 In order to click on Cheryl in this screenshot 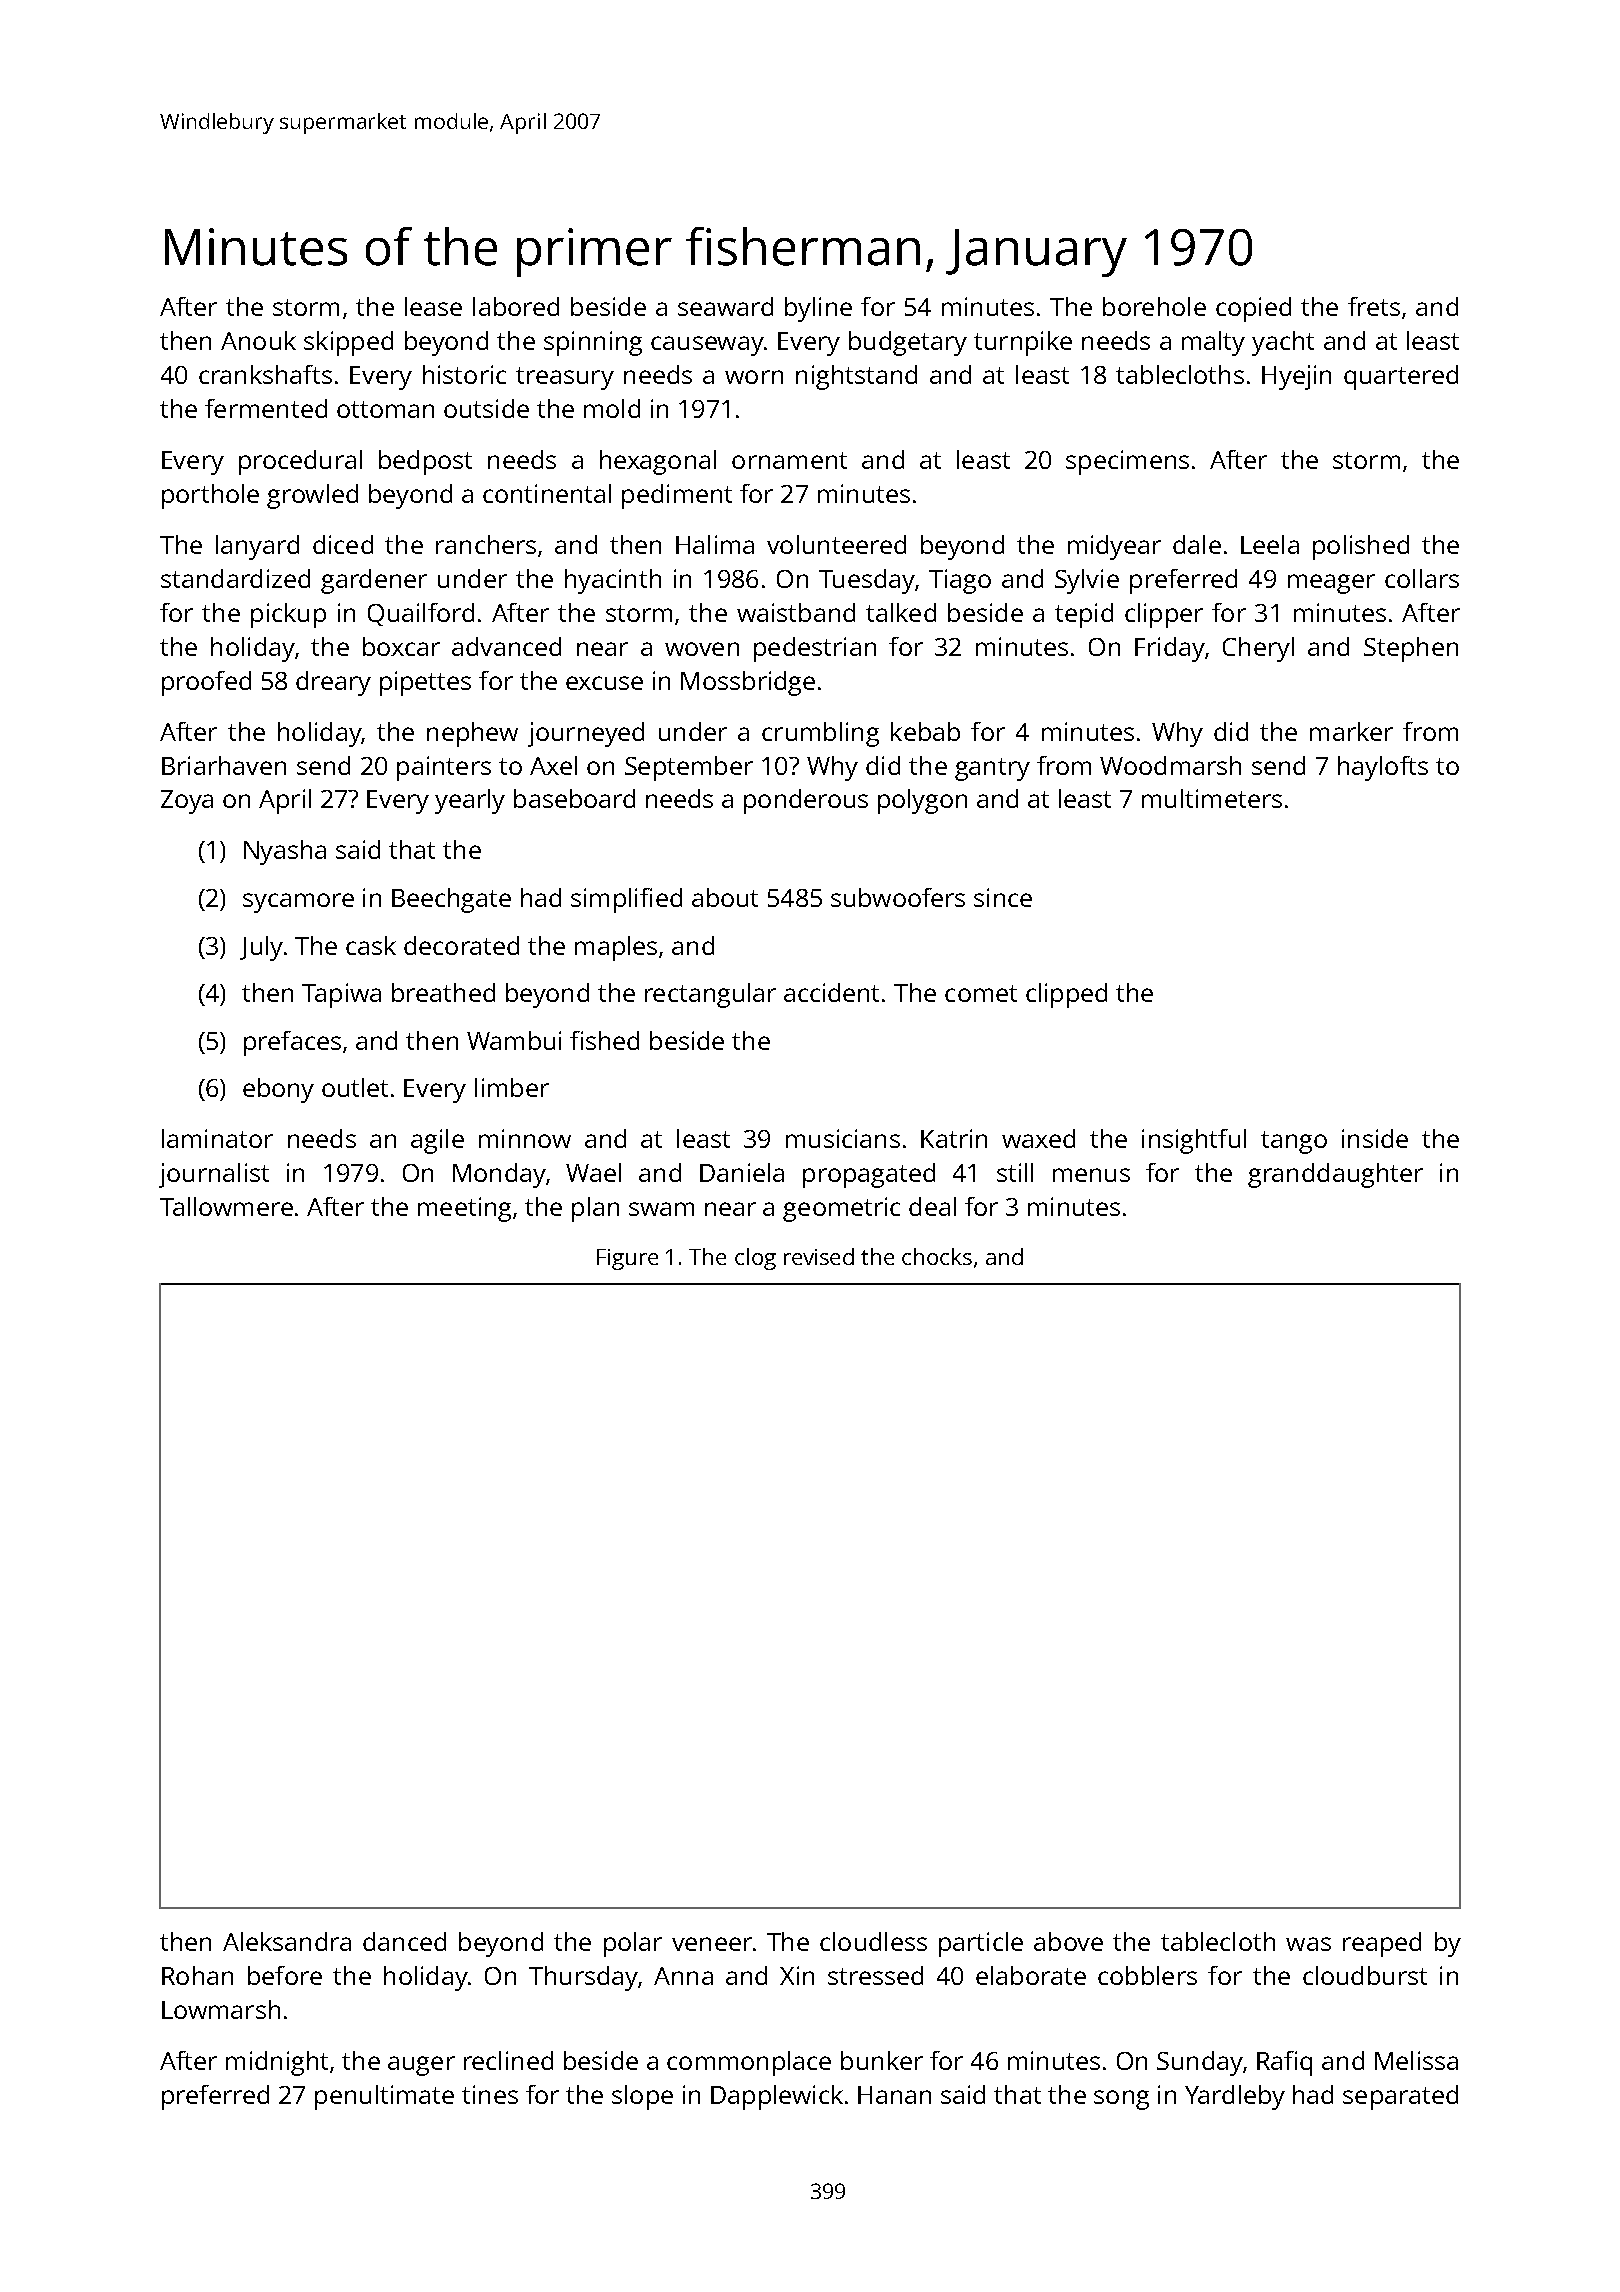, I will do `click(1258, 649)`.
